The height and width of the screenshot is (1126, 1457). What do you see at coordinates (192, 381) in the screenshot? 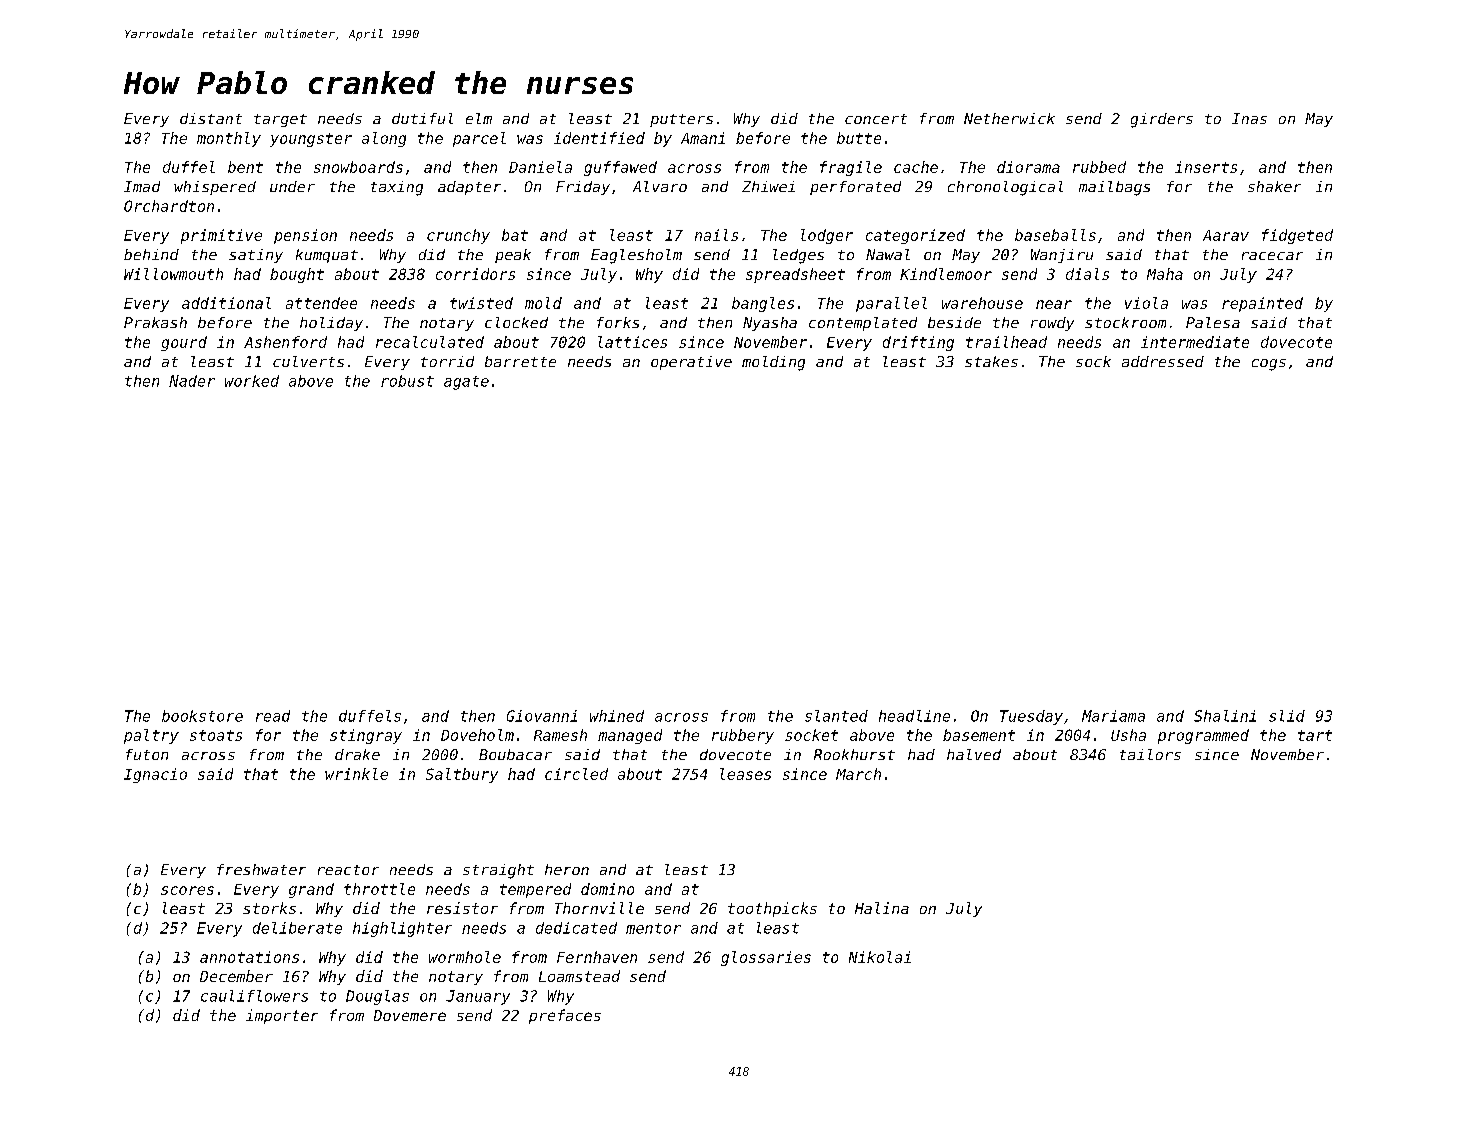
I see `Nader` at bounding box center [192, 381].
